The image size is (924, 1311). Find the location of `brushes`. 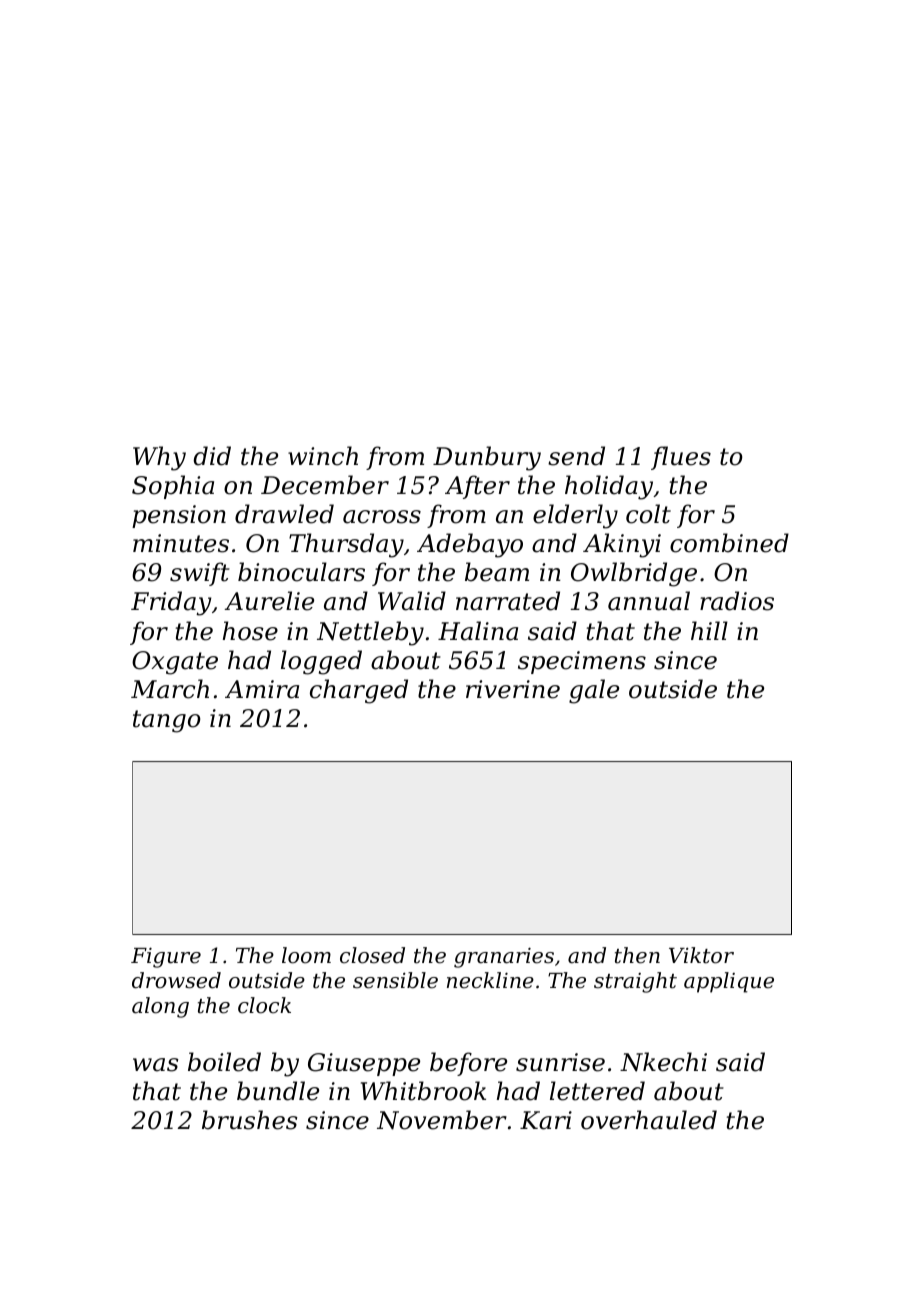

brushes is located at coordinates (250, 1120).
